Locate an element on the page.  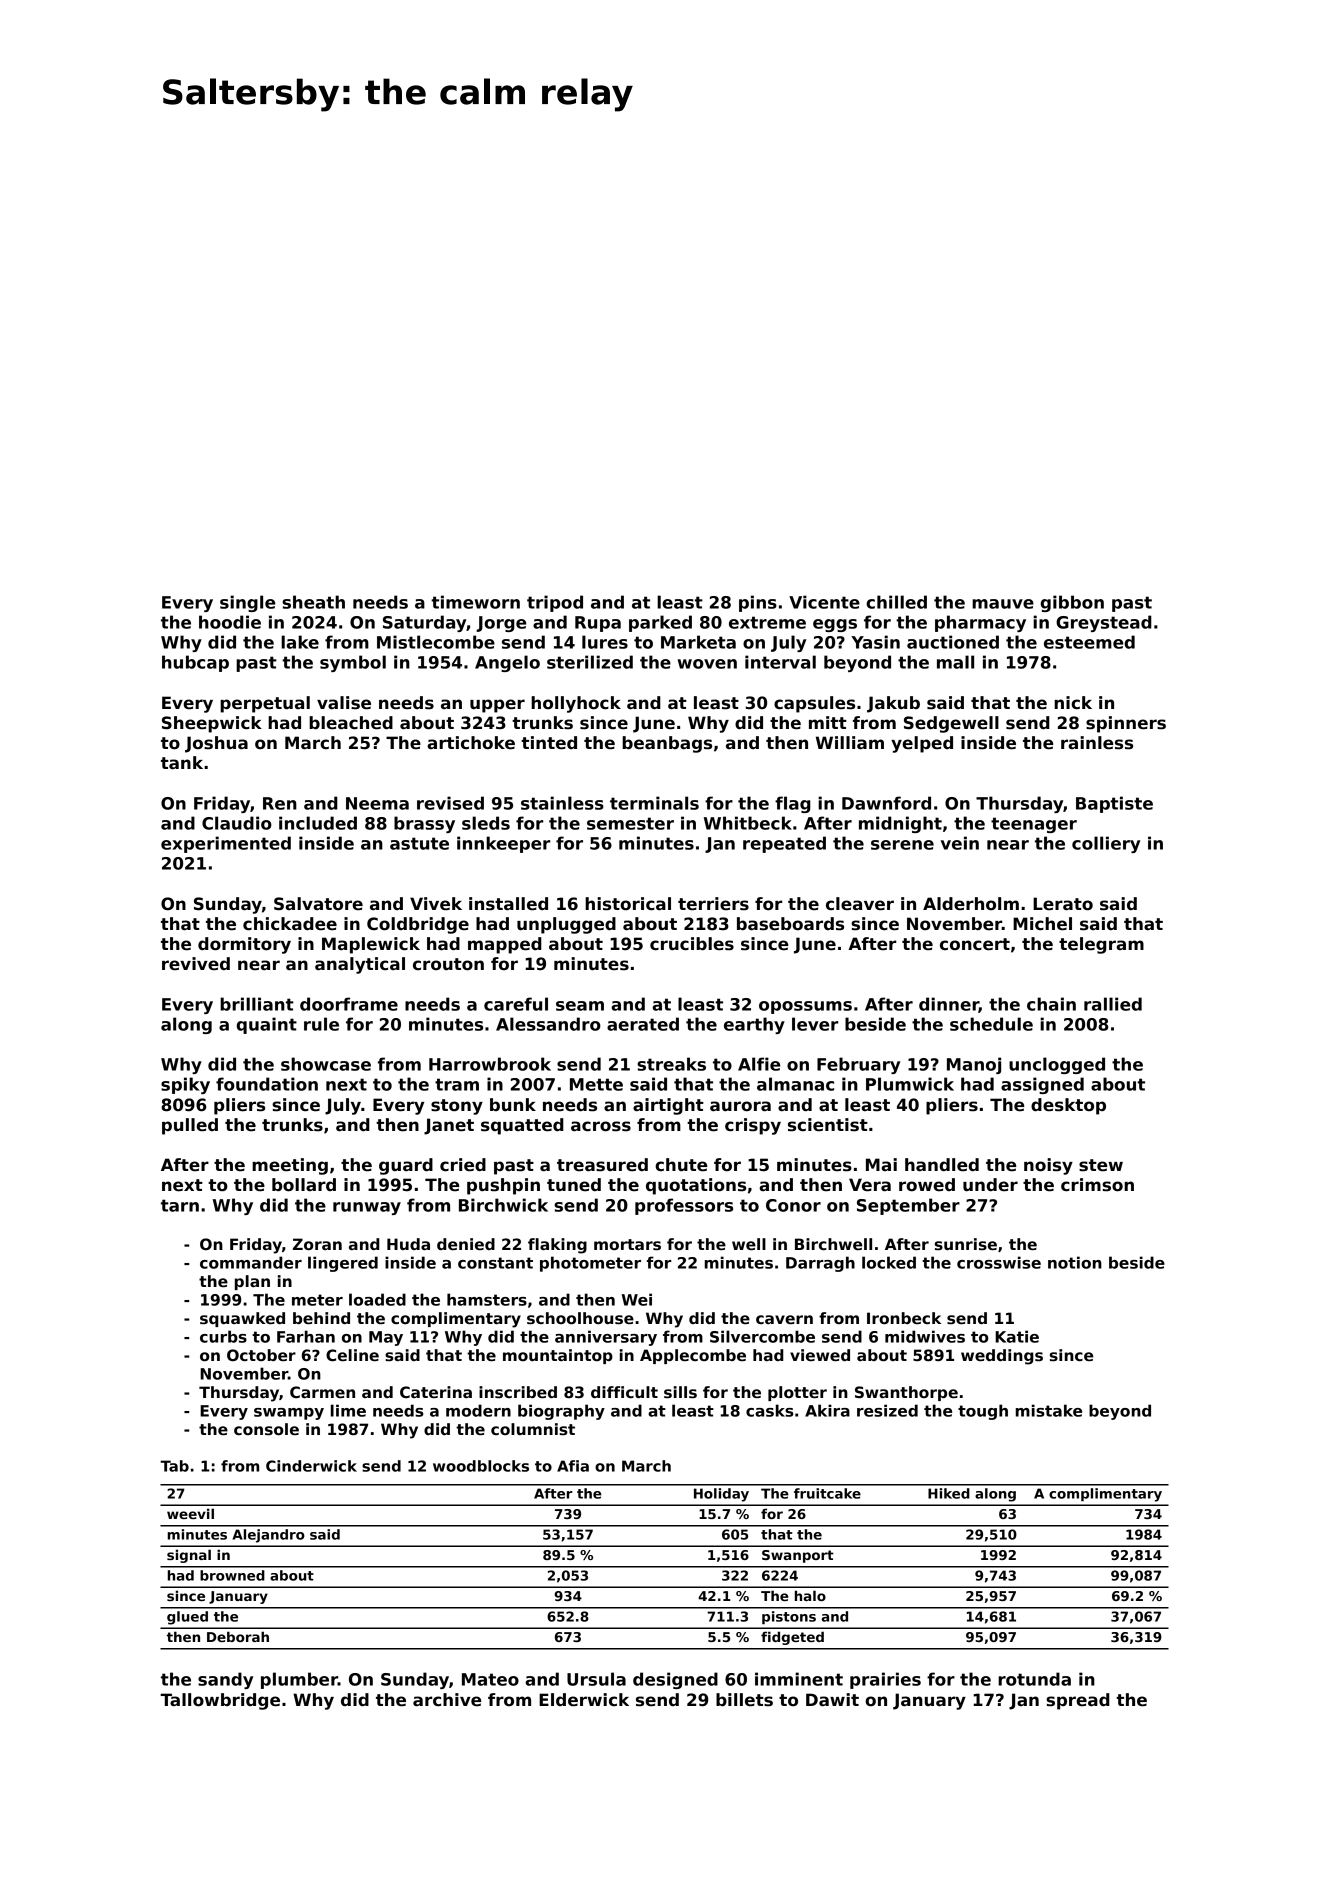
Deborah is located at coordinates (238, 1636).
